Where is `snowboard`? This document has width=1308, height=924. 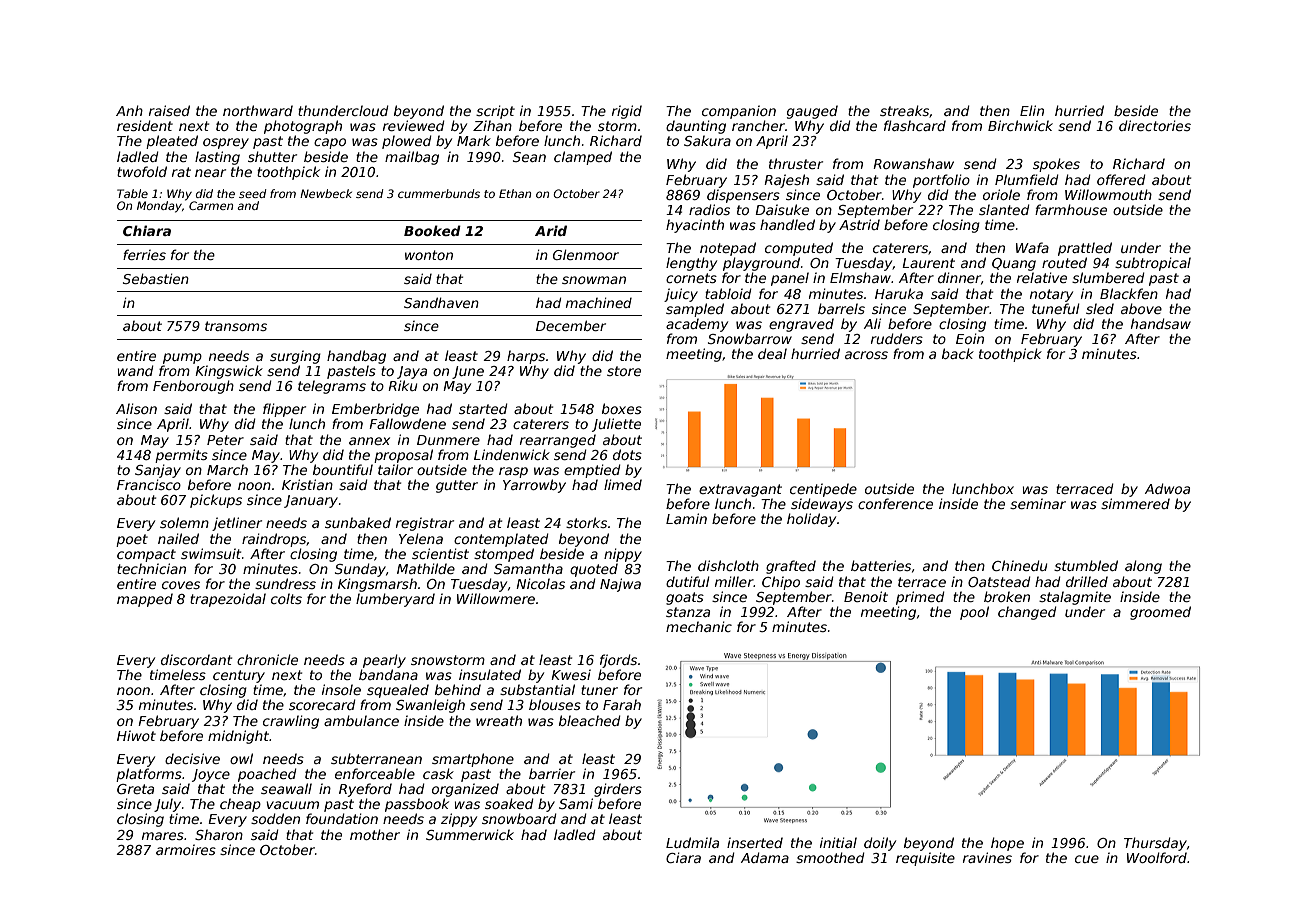 snowboard is located at coordinates (519, 818).
